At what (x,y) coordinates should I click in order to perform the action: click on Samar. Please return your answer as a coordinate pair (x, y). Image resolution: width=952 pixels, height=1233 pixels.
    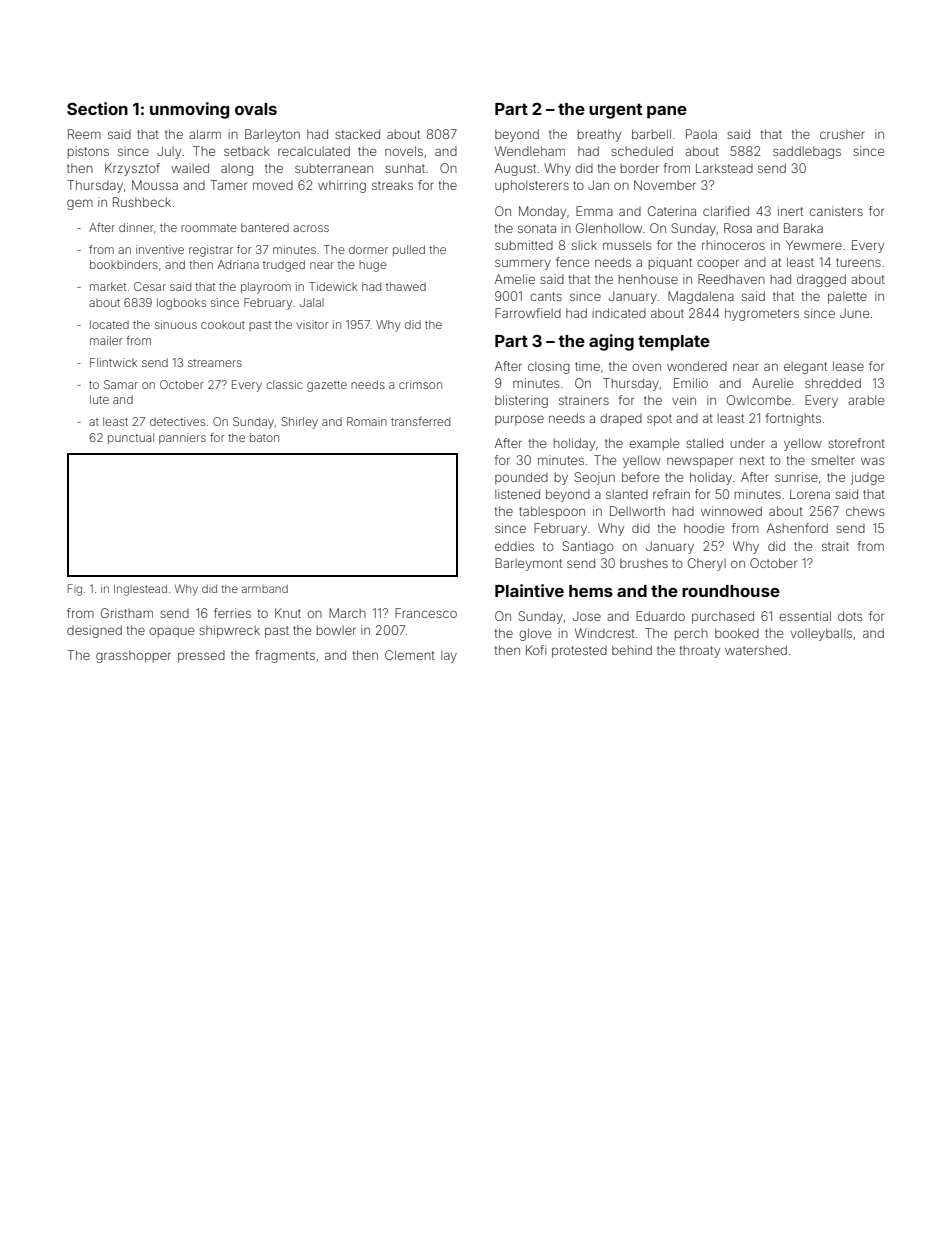
    Looking at the image, I should click on (121, 384).
